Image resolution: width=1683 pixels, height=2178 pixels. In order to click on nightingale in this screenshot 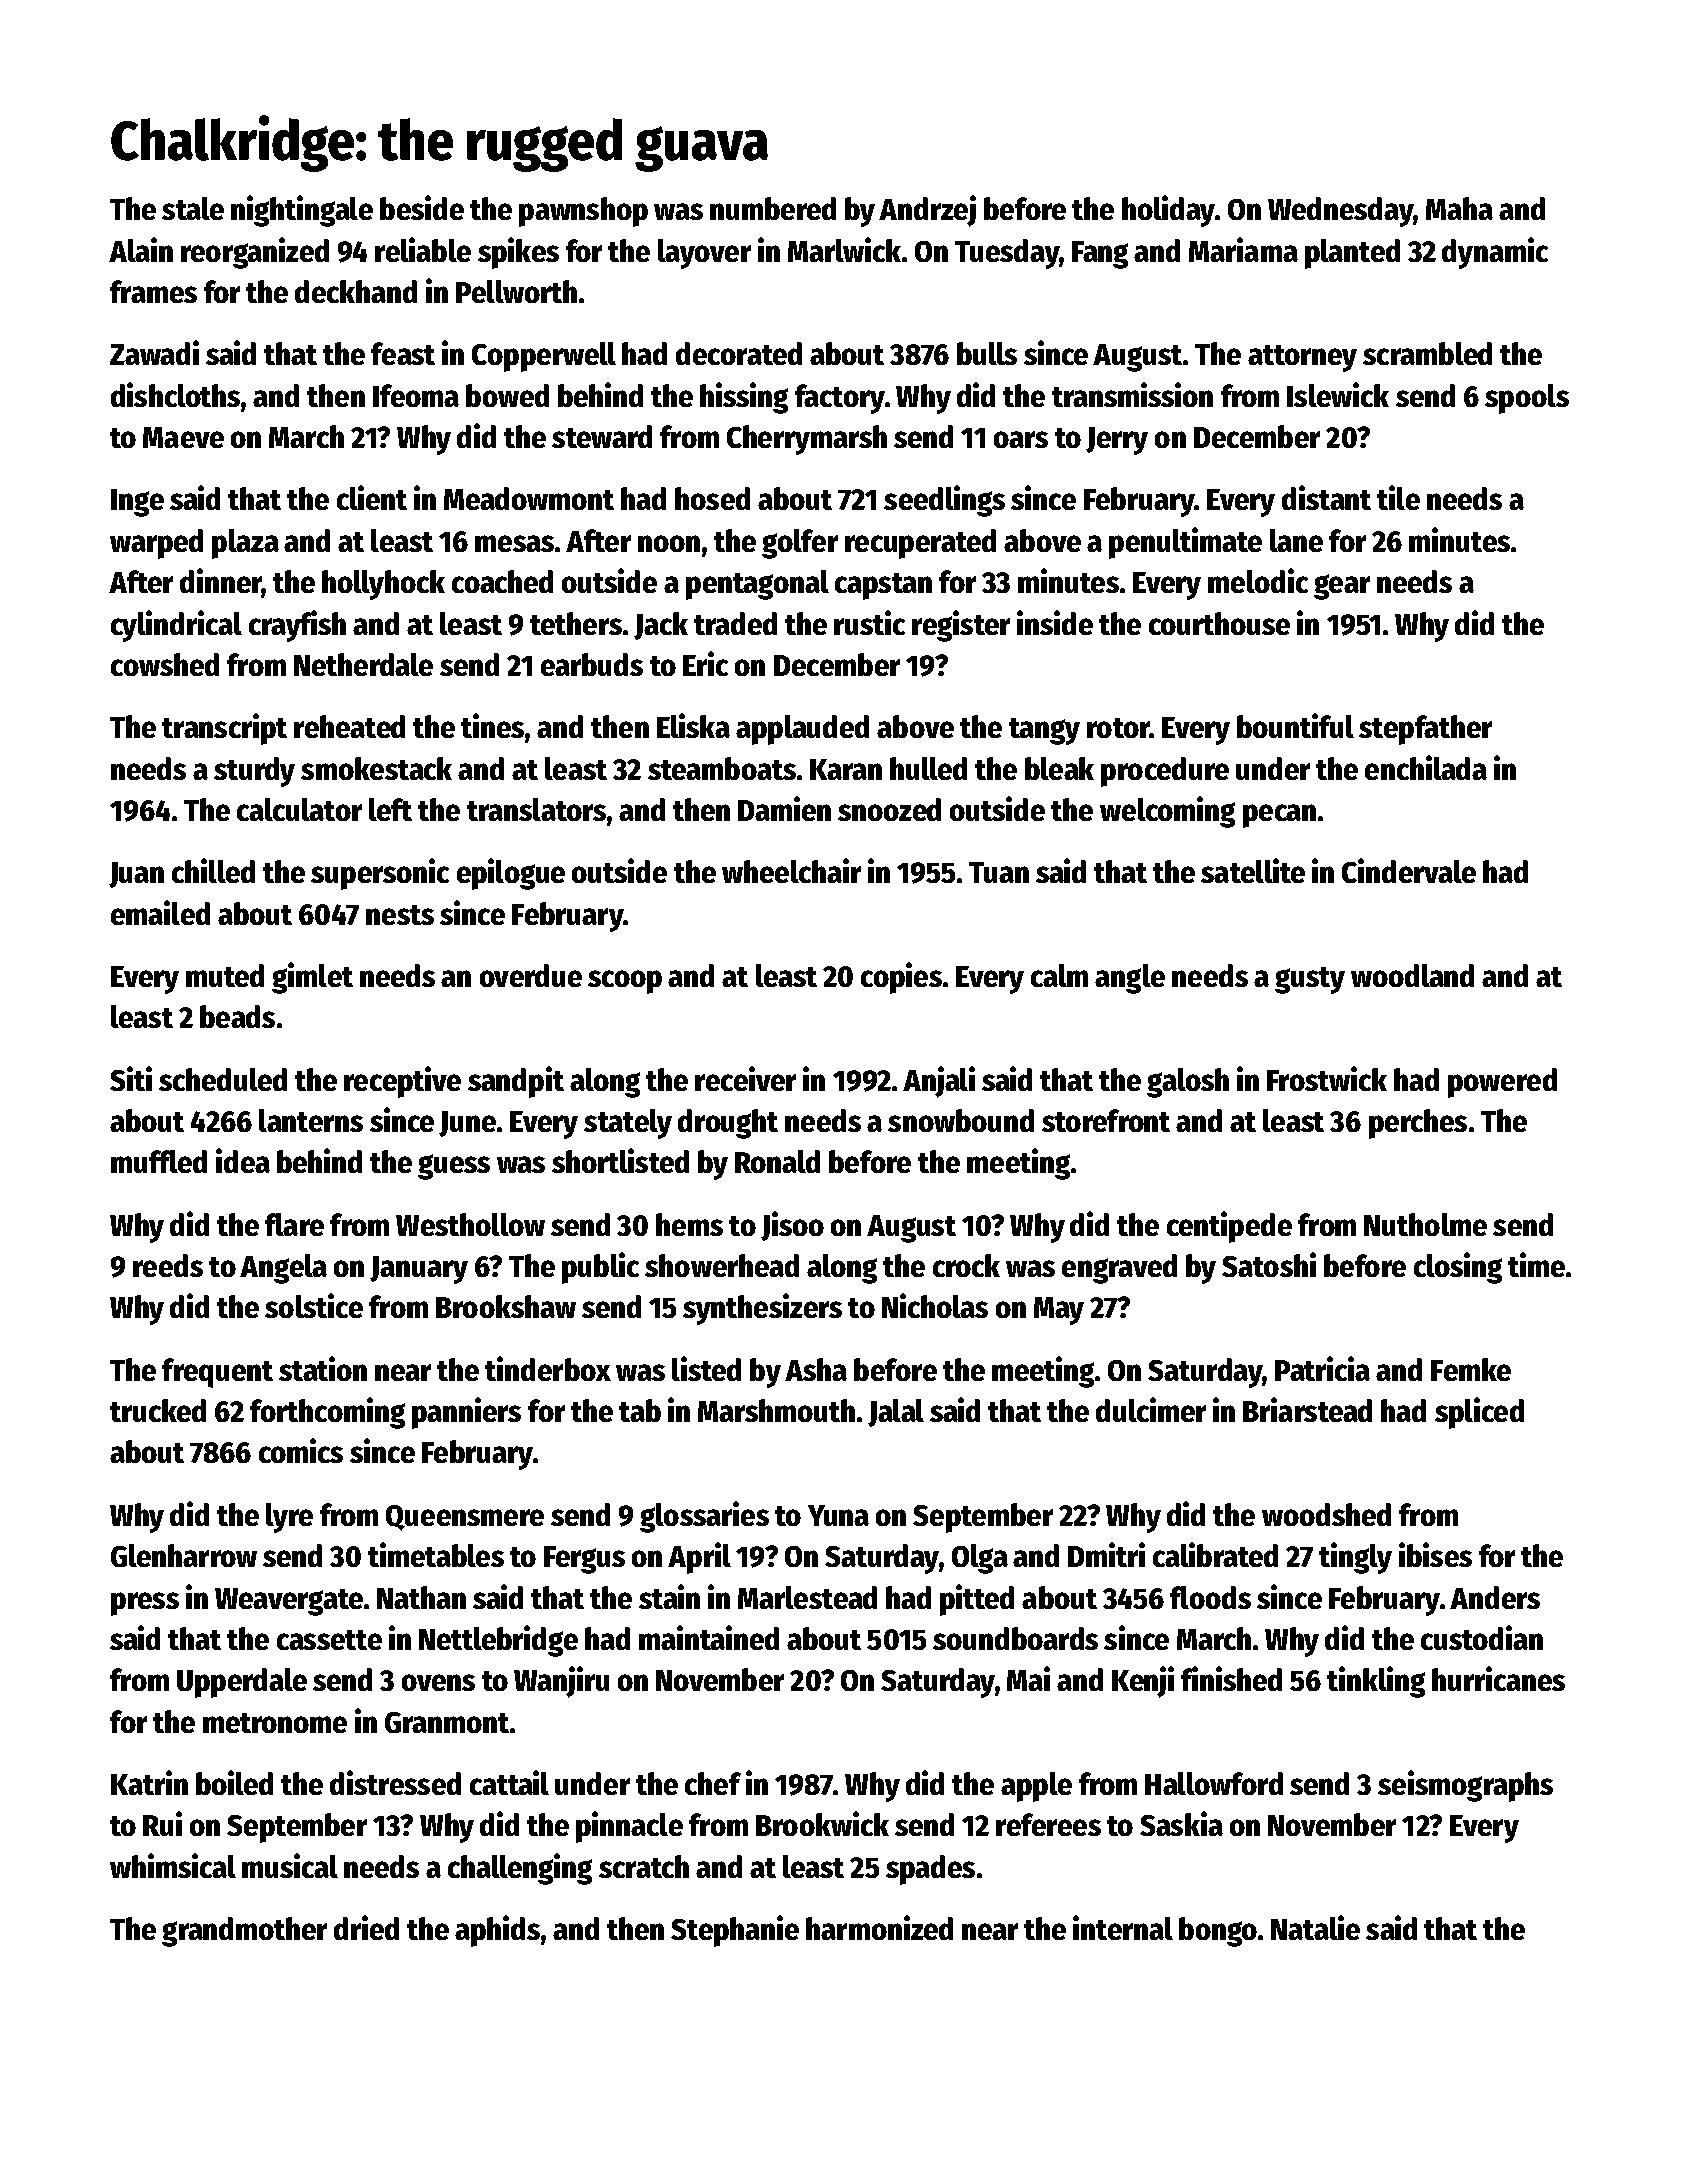, I will do `click(302, 211)`.
